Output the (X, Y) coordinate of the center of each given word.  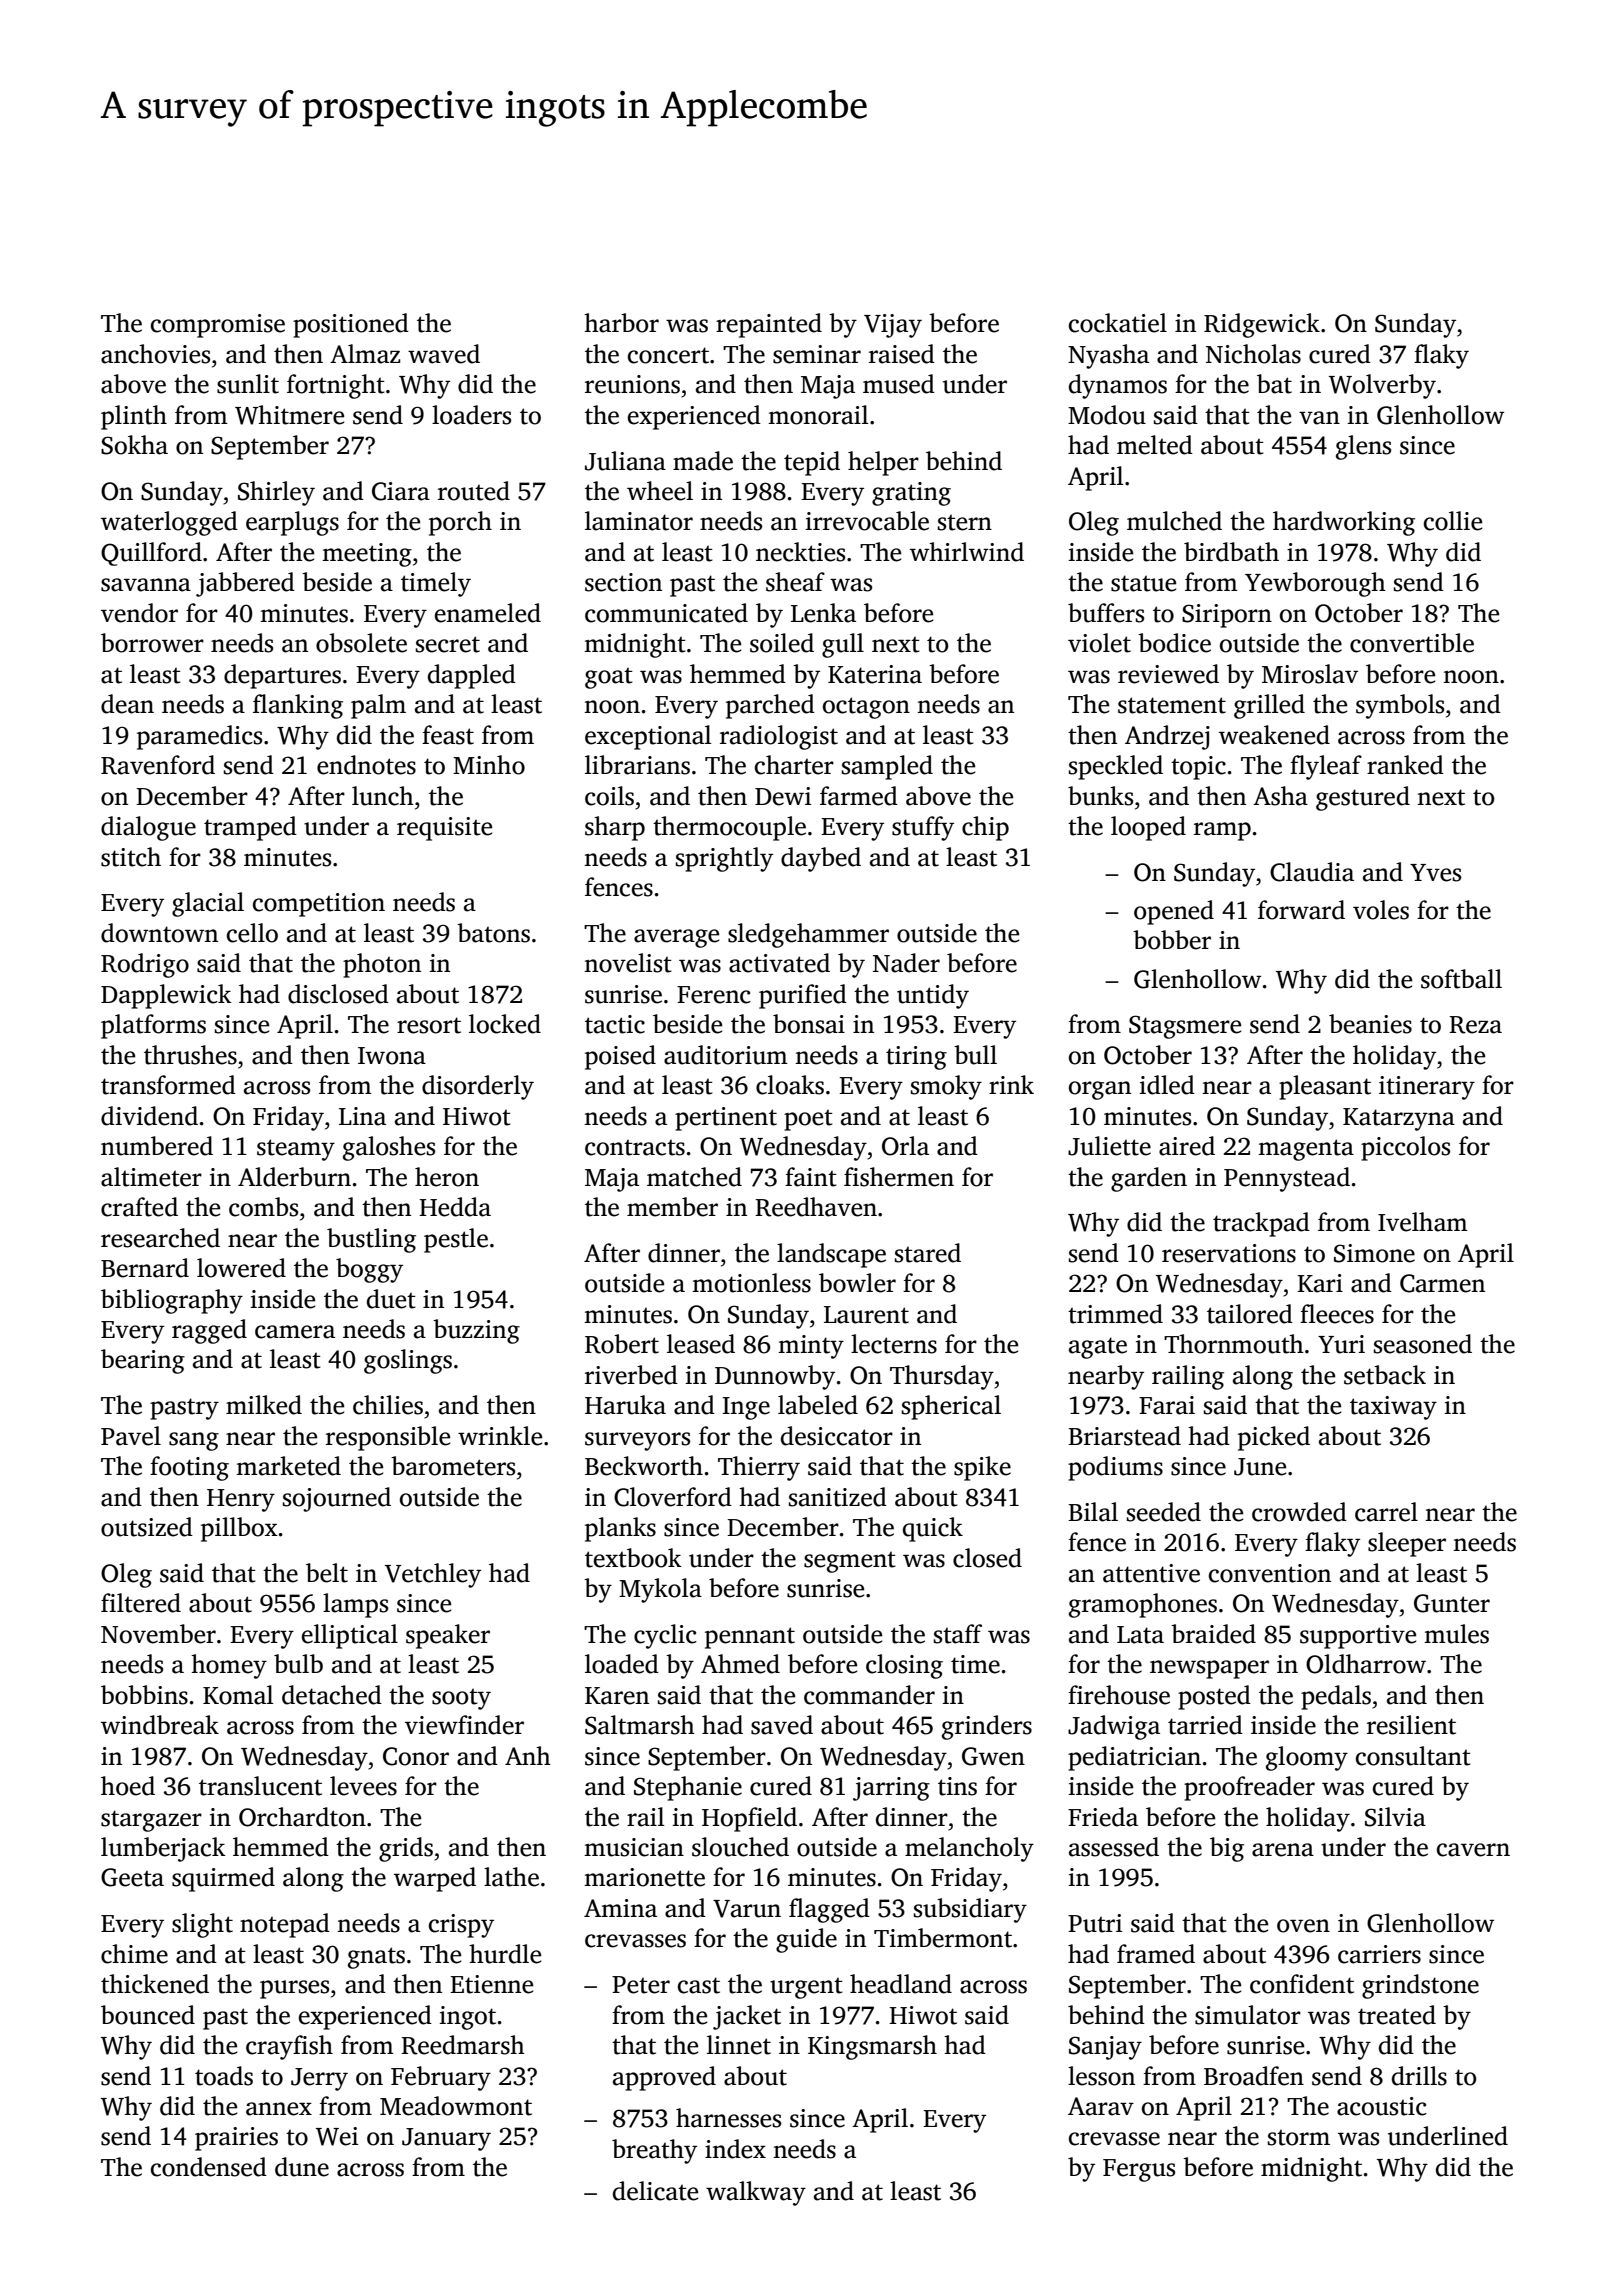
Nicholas (1253, 354)
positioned (351, 325)
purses (294, 1989)
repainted (769, 325)
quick (933, 1529)
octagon (866, 708)
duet (391, 1299)
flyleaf (1326, 767)
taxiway (1393, 1408)
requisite (444, 829)
